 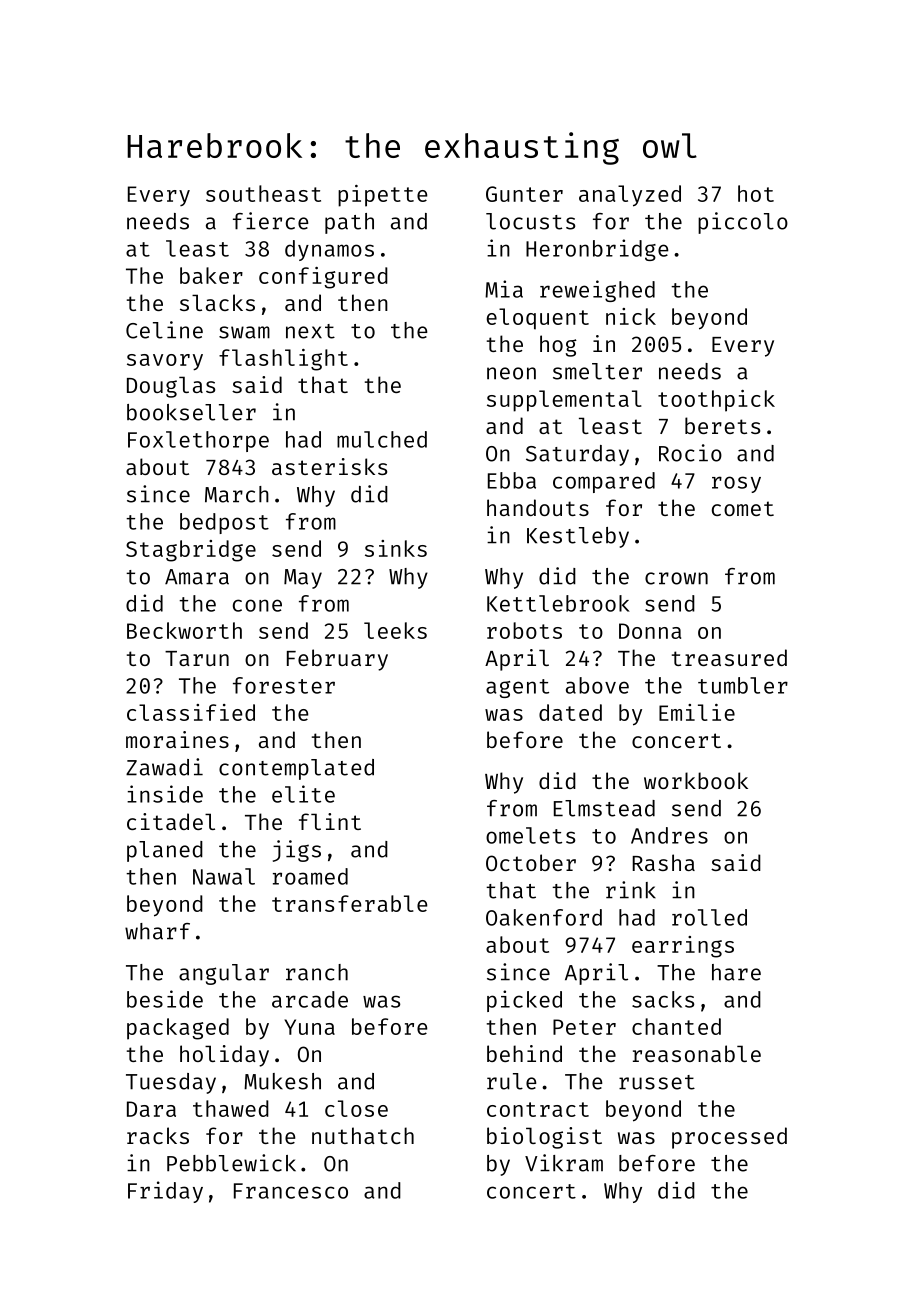 I want to click on workbook, so click(x=696, y=780).
